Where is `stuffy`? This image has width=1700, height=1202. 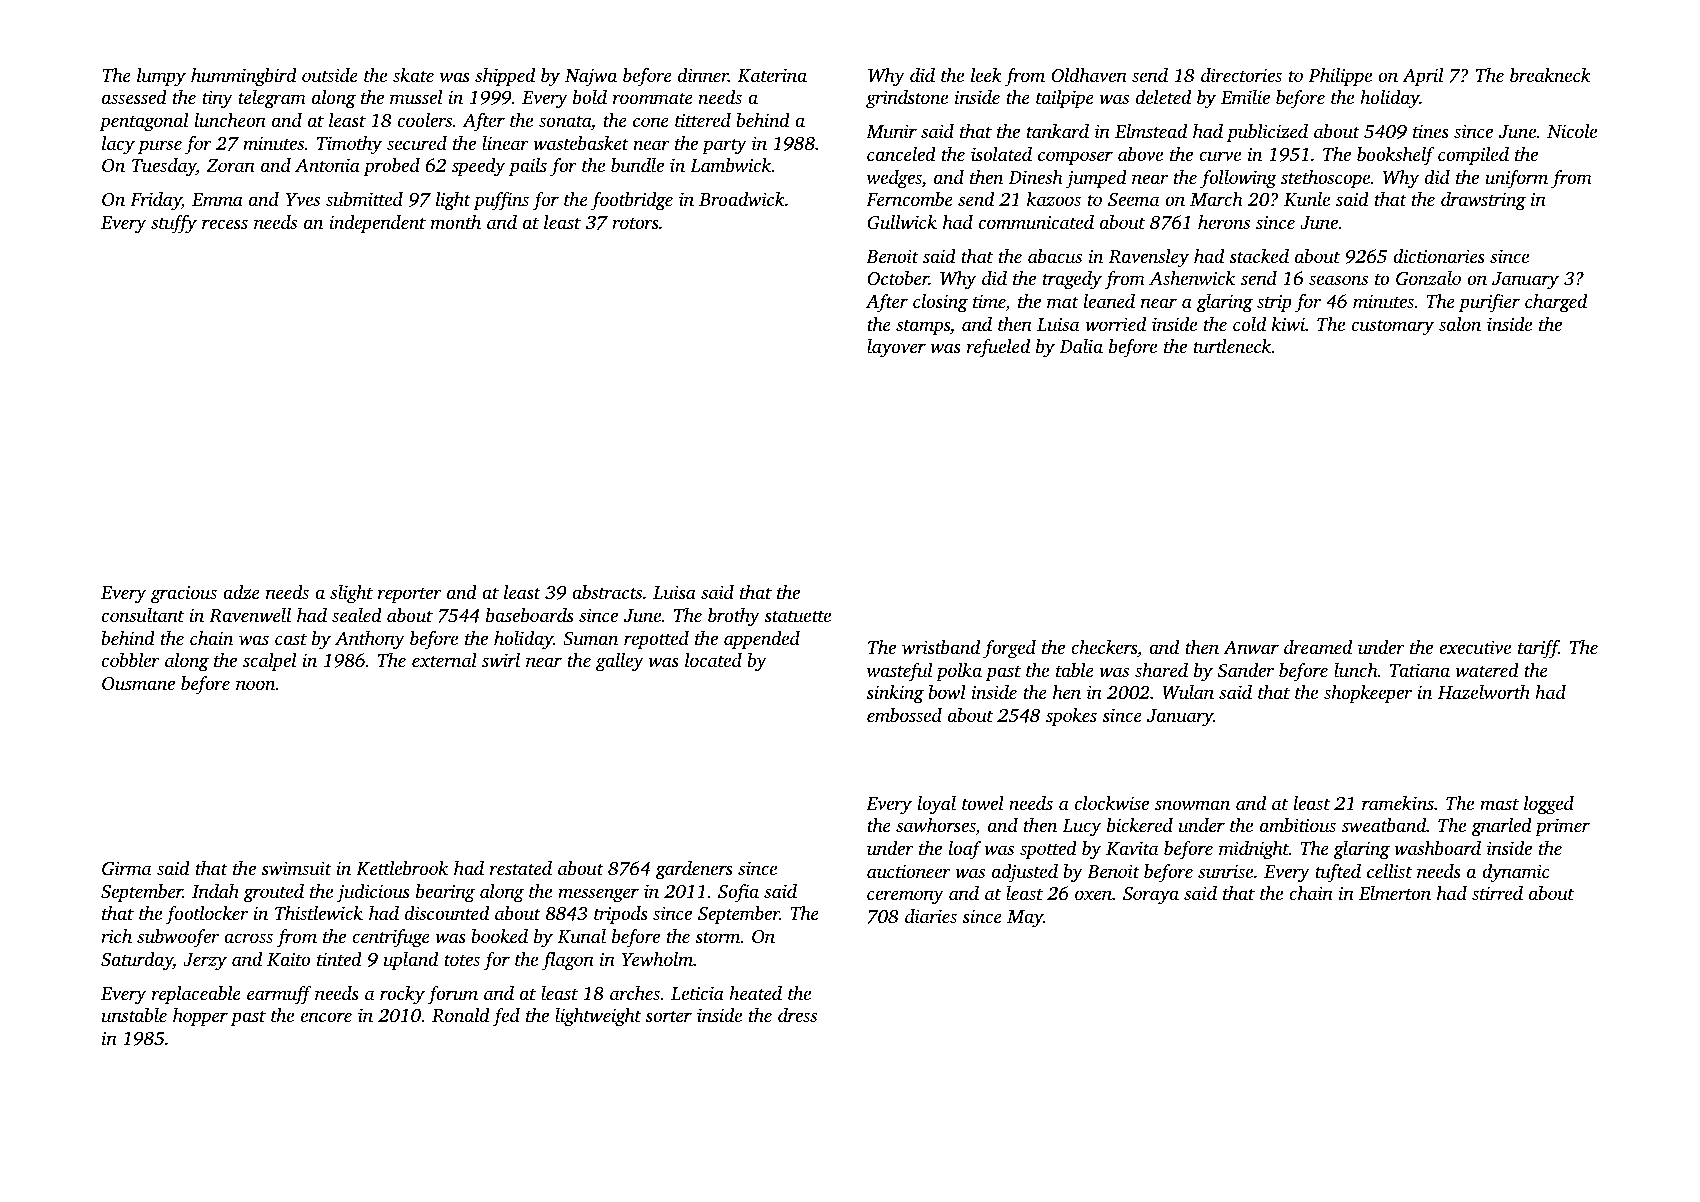
stuffy is located at coordinates (174, 224).
